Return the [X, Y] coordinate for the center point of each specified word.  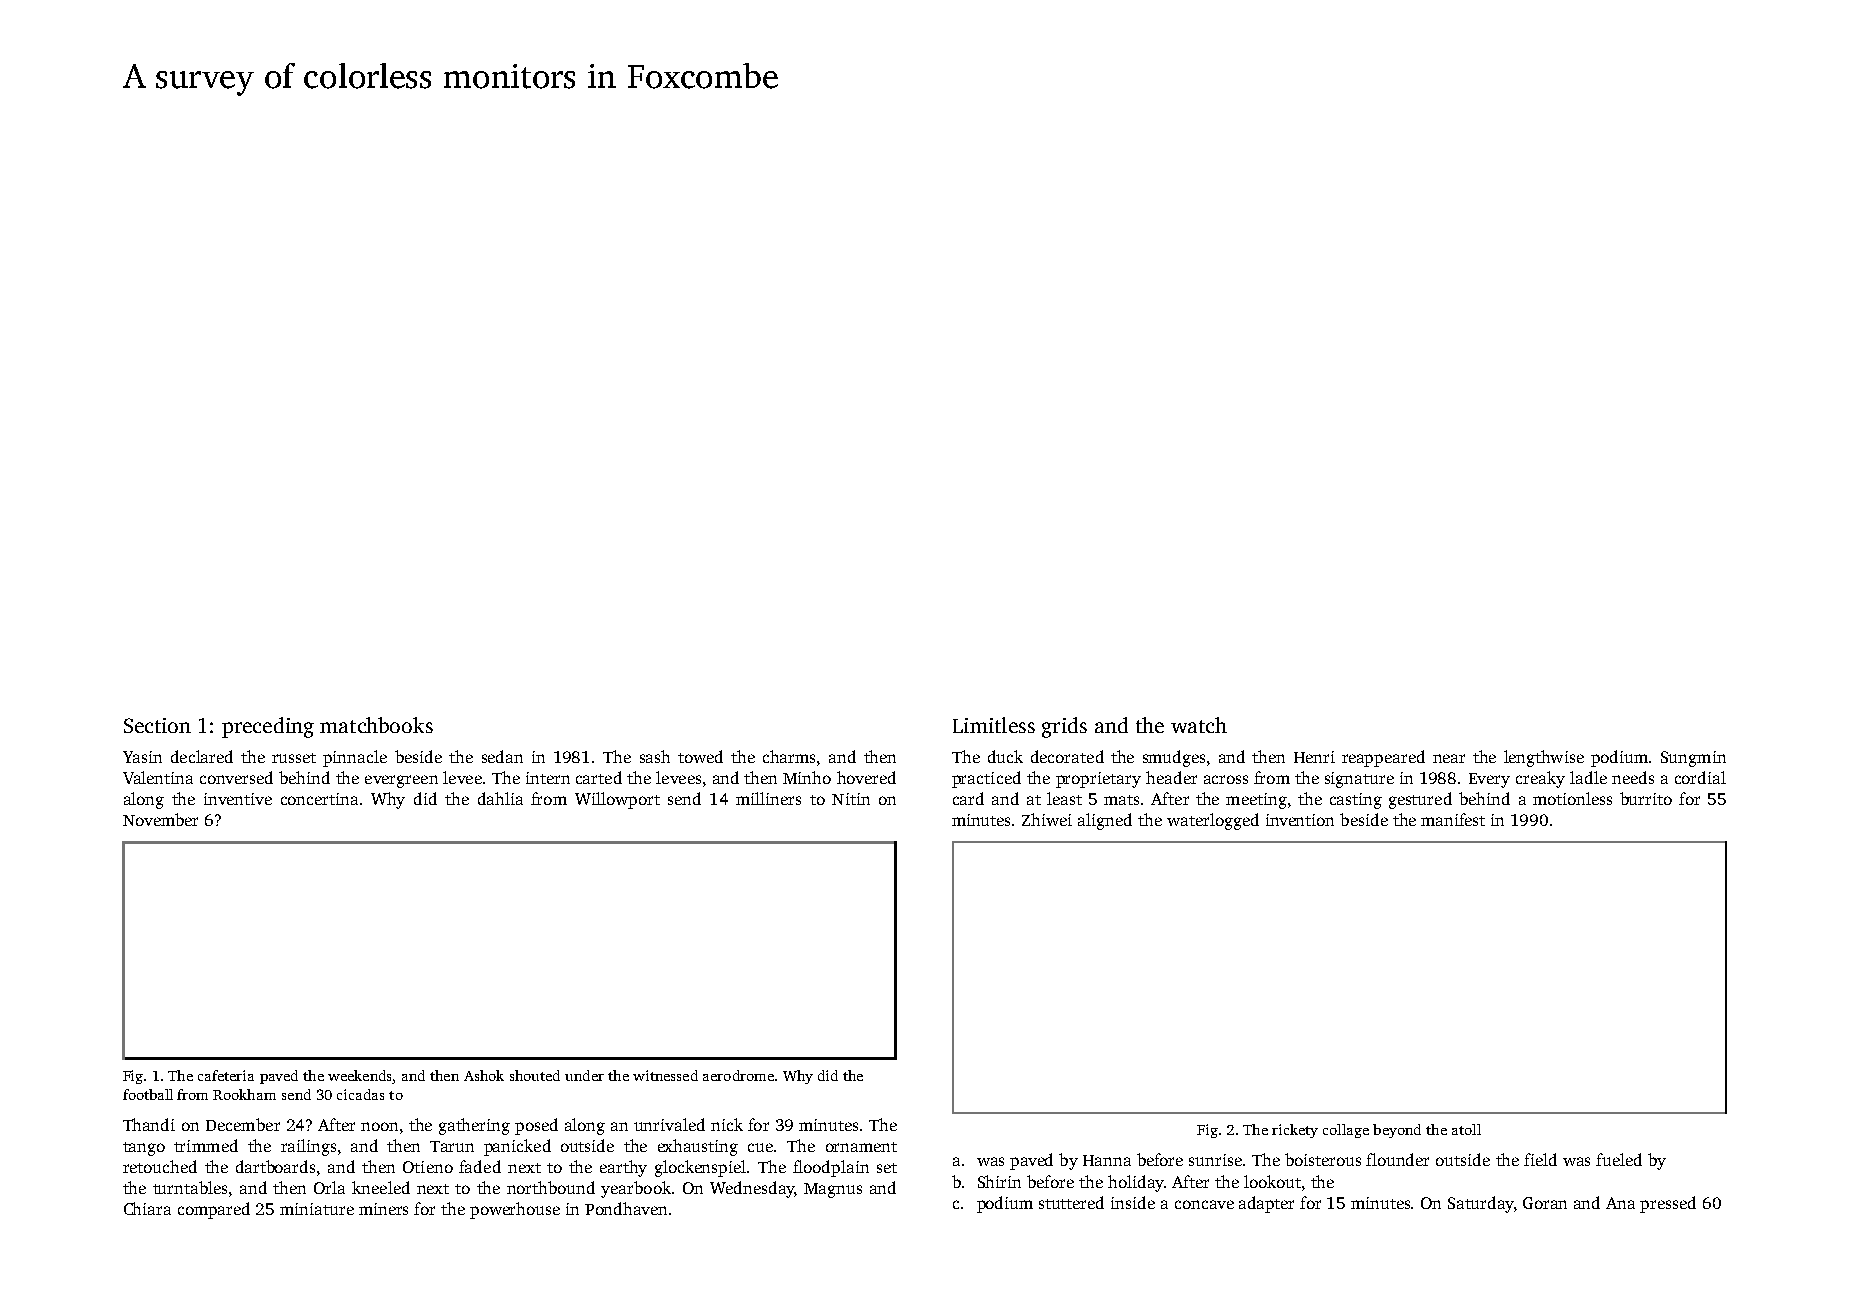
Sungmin [1693, 759]
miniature [317, 1209]
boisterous [1323, 1159]
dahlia [500, 798]
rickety [1295, 1131]
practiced [986, 779]
